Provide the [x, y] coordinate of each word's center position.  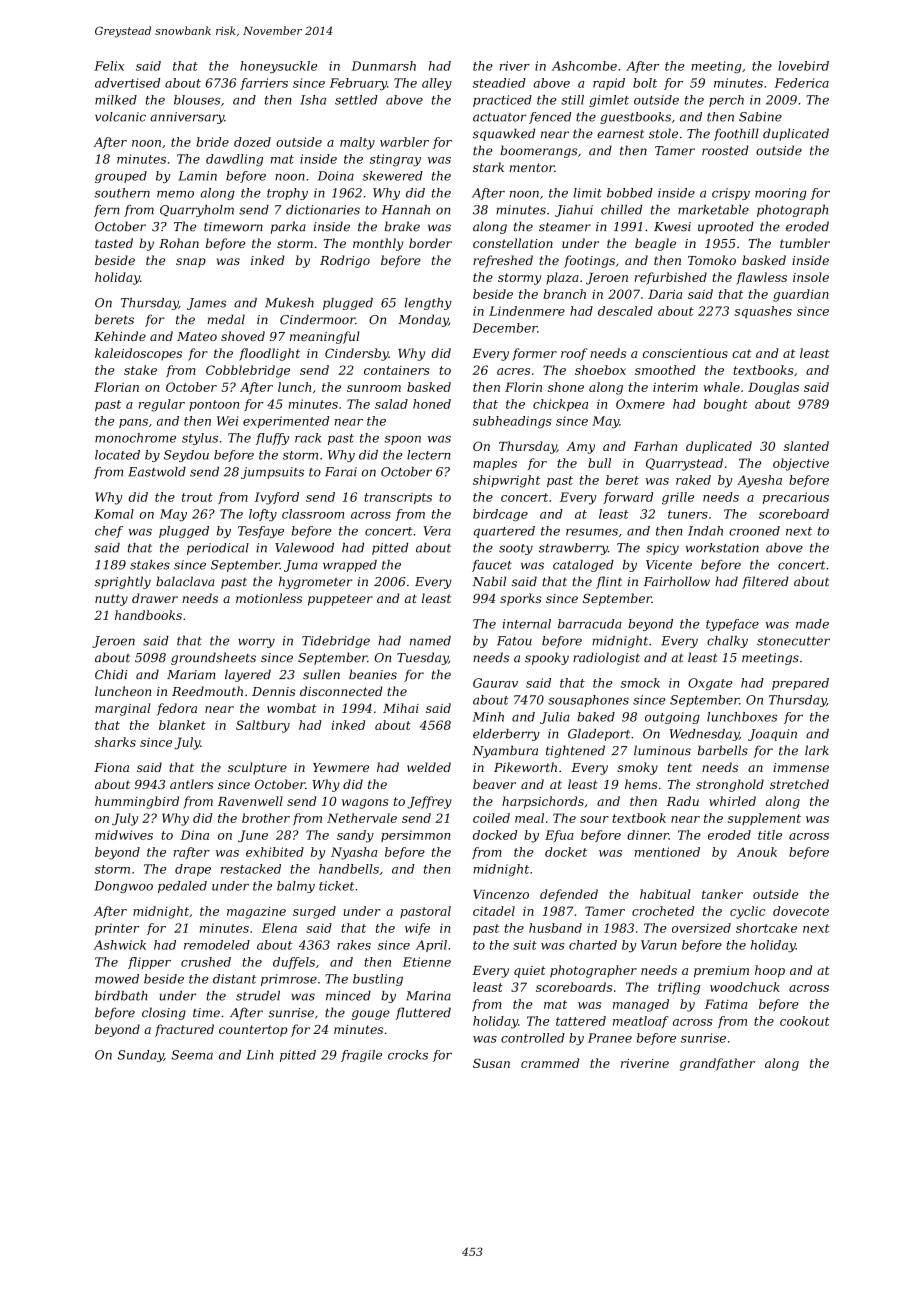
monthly [378, 244]
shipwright [506, 481]
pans [133, 423]
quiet [530, 972]
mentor [531, 167]
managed [641, 1005]
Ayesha [759, 481]
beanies [373, 674]
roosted [725, 150]
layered [248, 675]
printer [117, 929]
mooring [781, 194]
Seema [192, 1055]
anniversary [187, 118]
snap [191, 263]
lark [817, 750]
